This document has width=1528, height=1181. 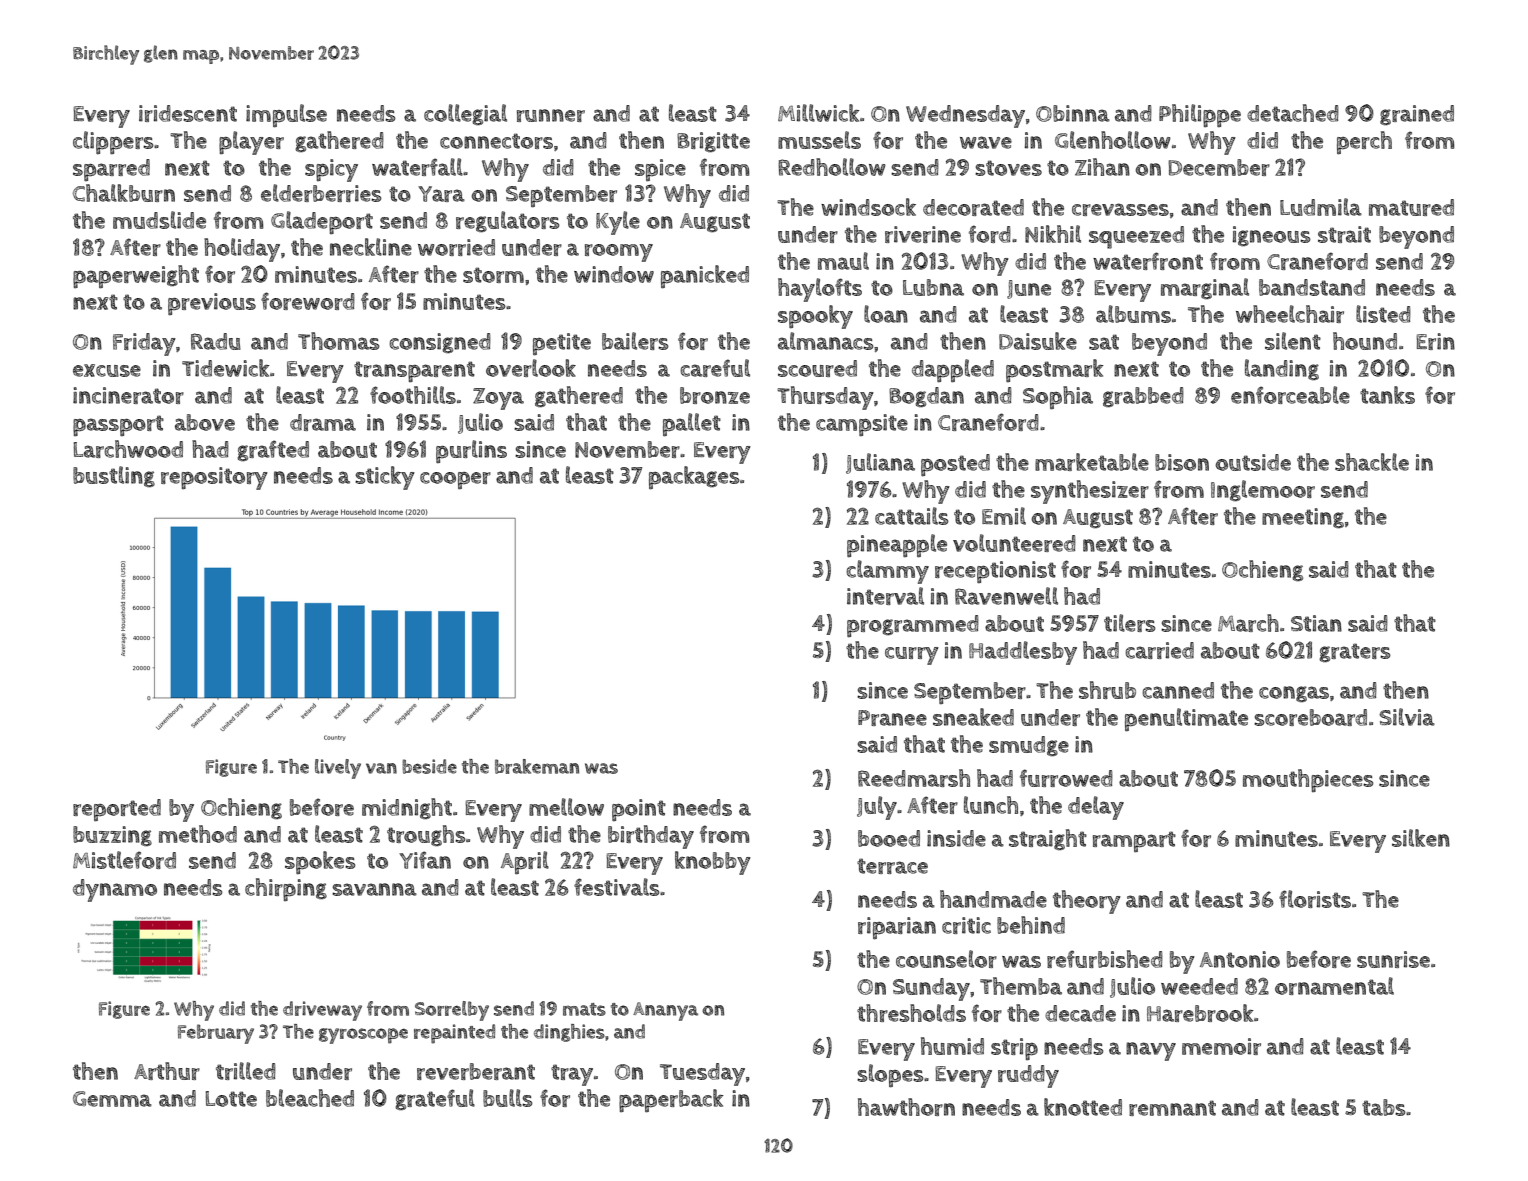 I want to click on connectors, so click(x=496, y=141).
